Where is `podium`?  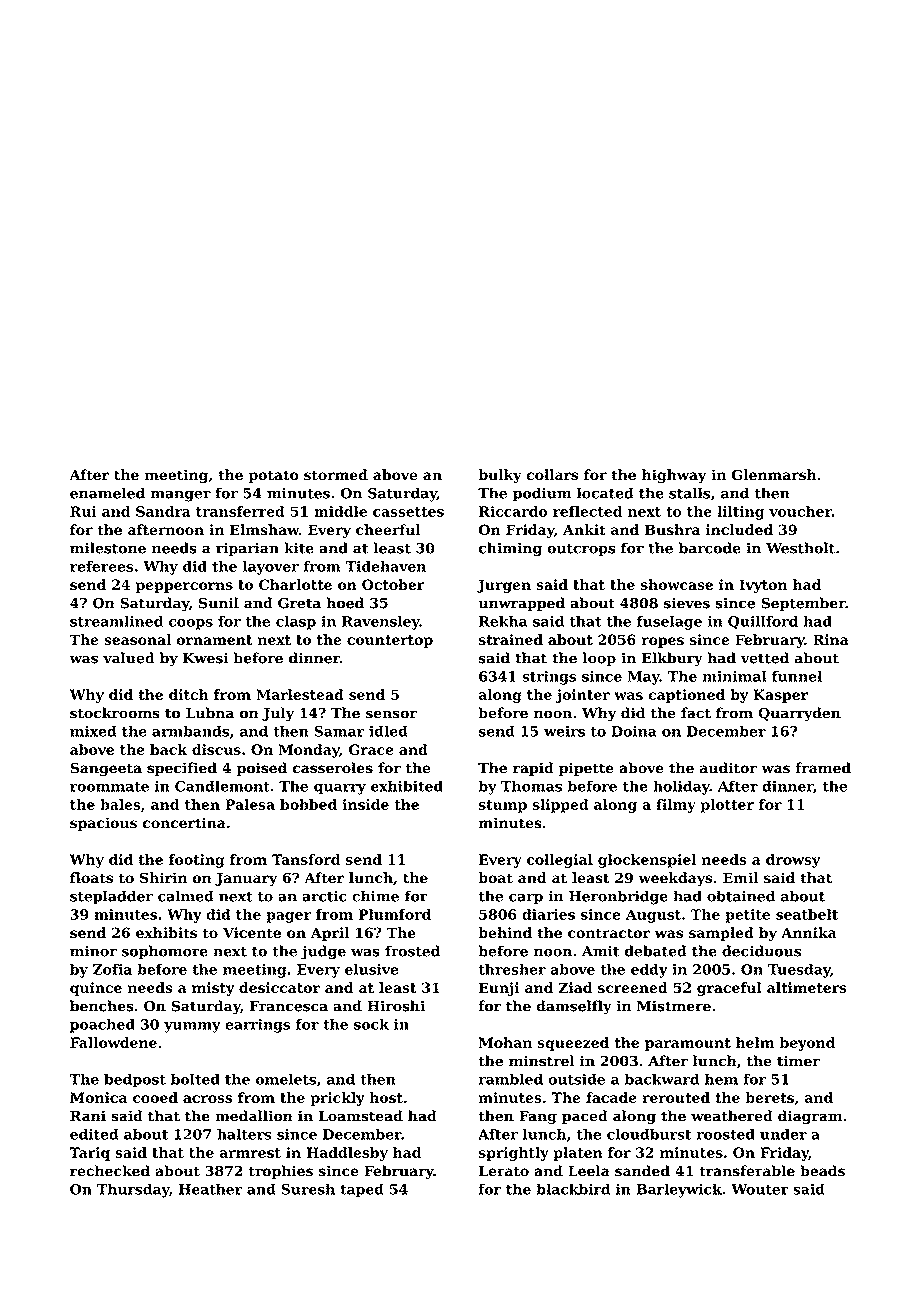 podium is located at coordinates (542, 494).
